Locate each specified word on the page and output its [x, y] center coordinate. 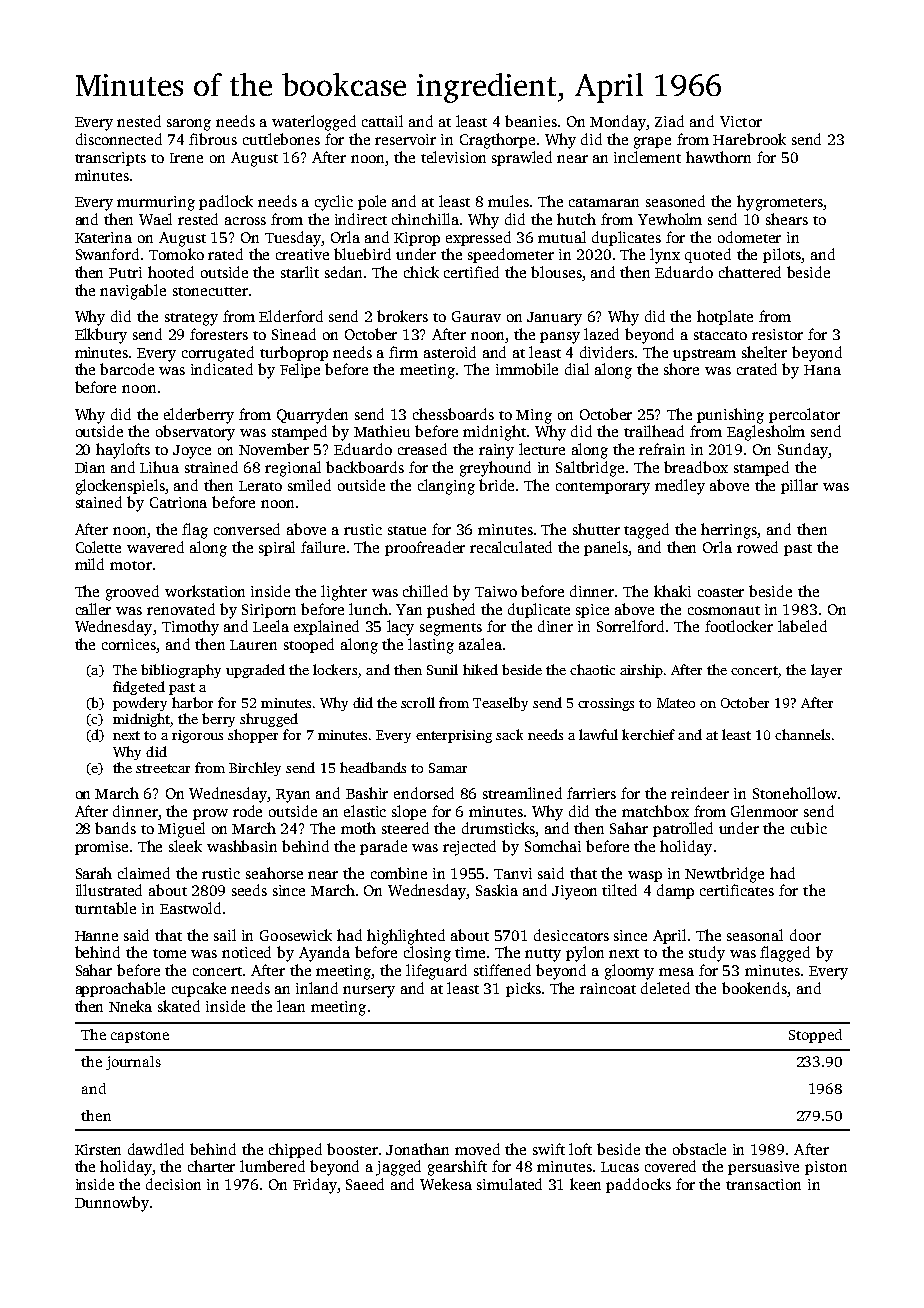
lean [291, 1006]
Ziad [669, 121]
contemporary [603, 488]
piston [826, 1168]
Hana [822, 370]
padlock [226, 202]
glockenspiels [120, 487]
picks [523, 989]
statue [407, 530]
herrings [729, 531]
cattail [382, 121]
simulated [509, 1184]
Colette [98, 547]
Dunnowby [112, 1204]
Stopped [815, 1036]
